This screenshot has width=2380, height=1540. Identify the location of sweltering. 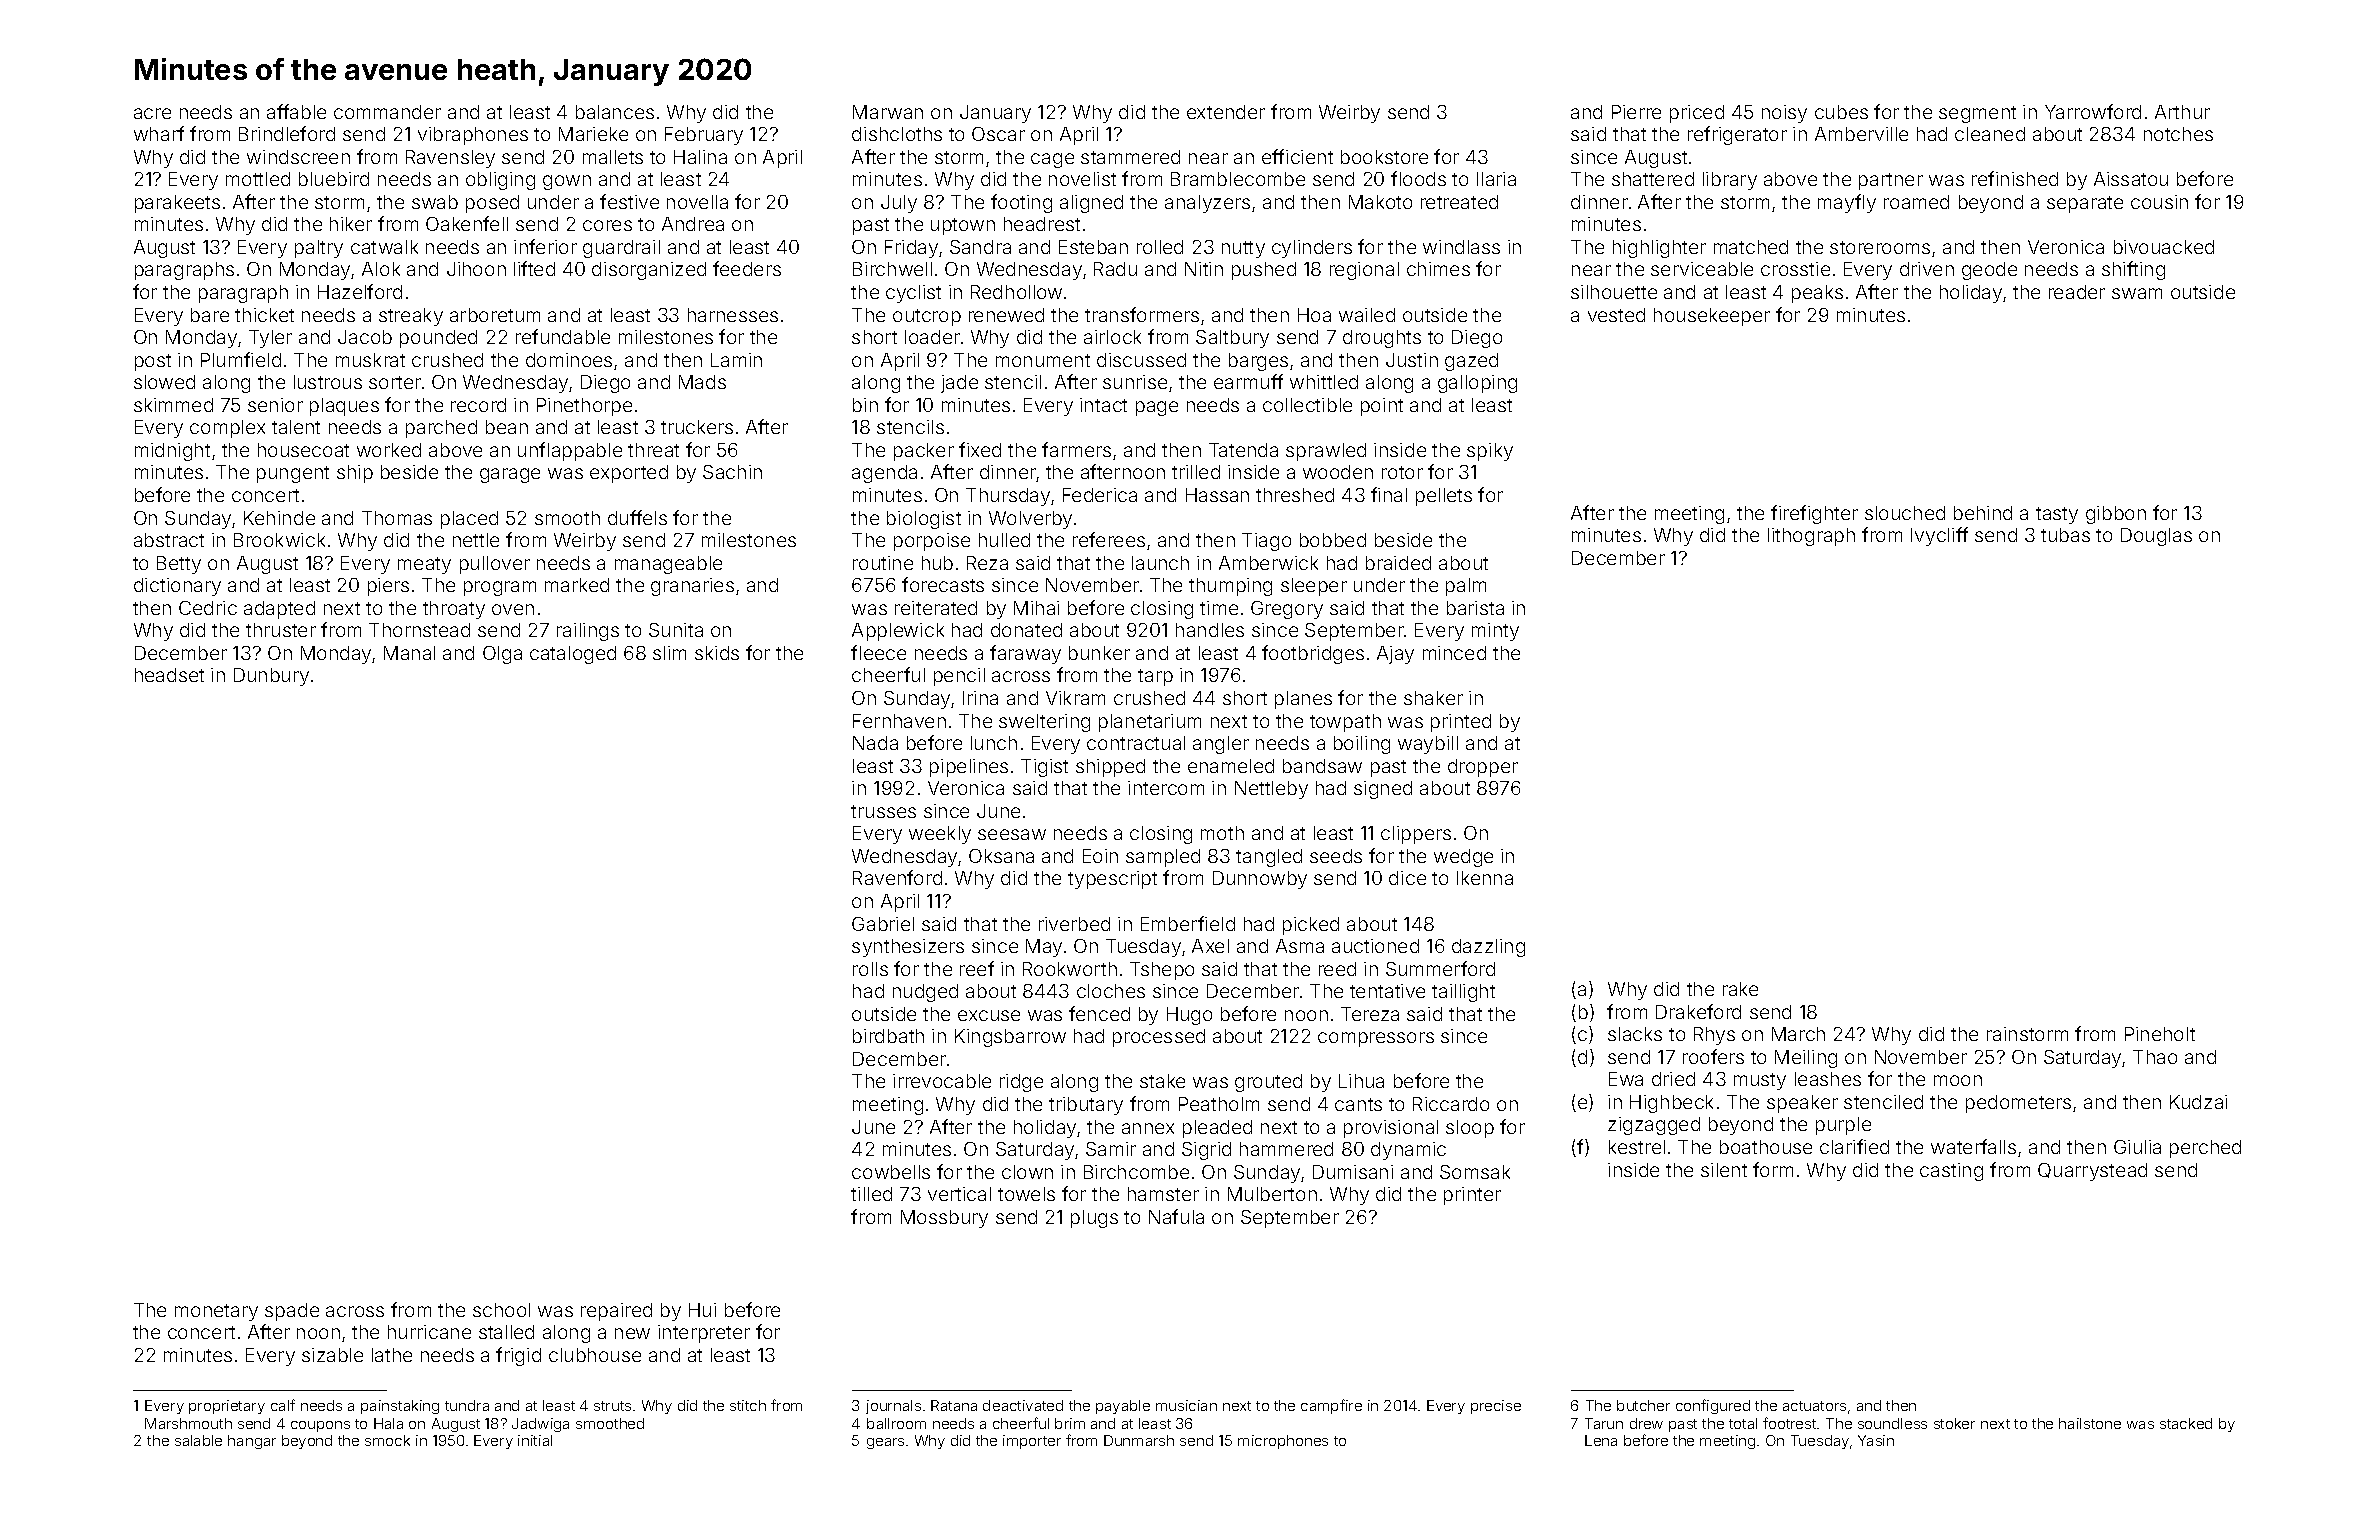
(1044, 723).
